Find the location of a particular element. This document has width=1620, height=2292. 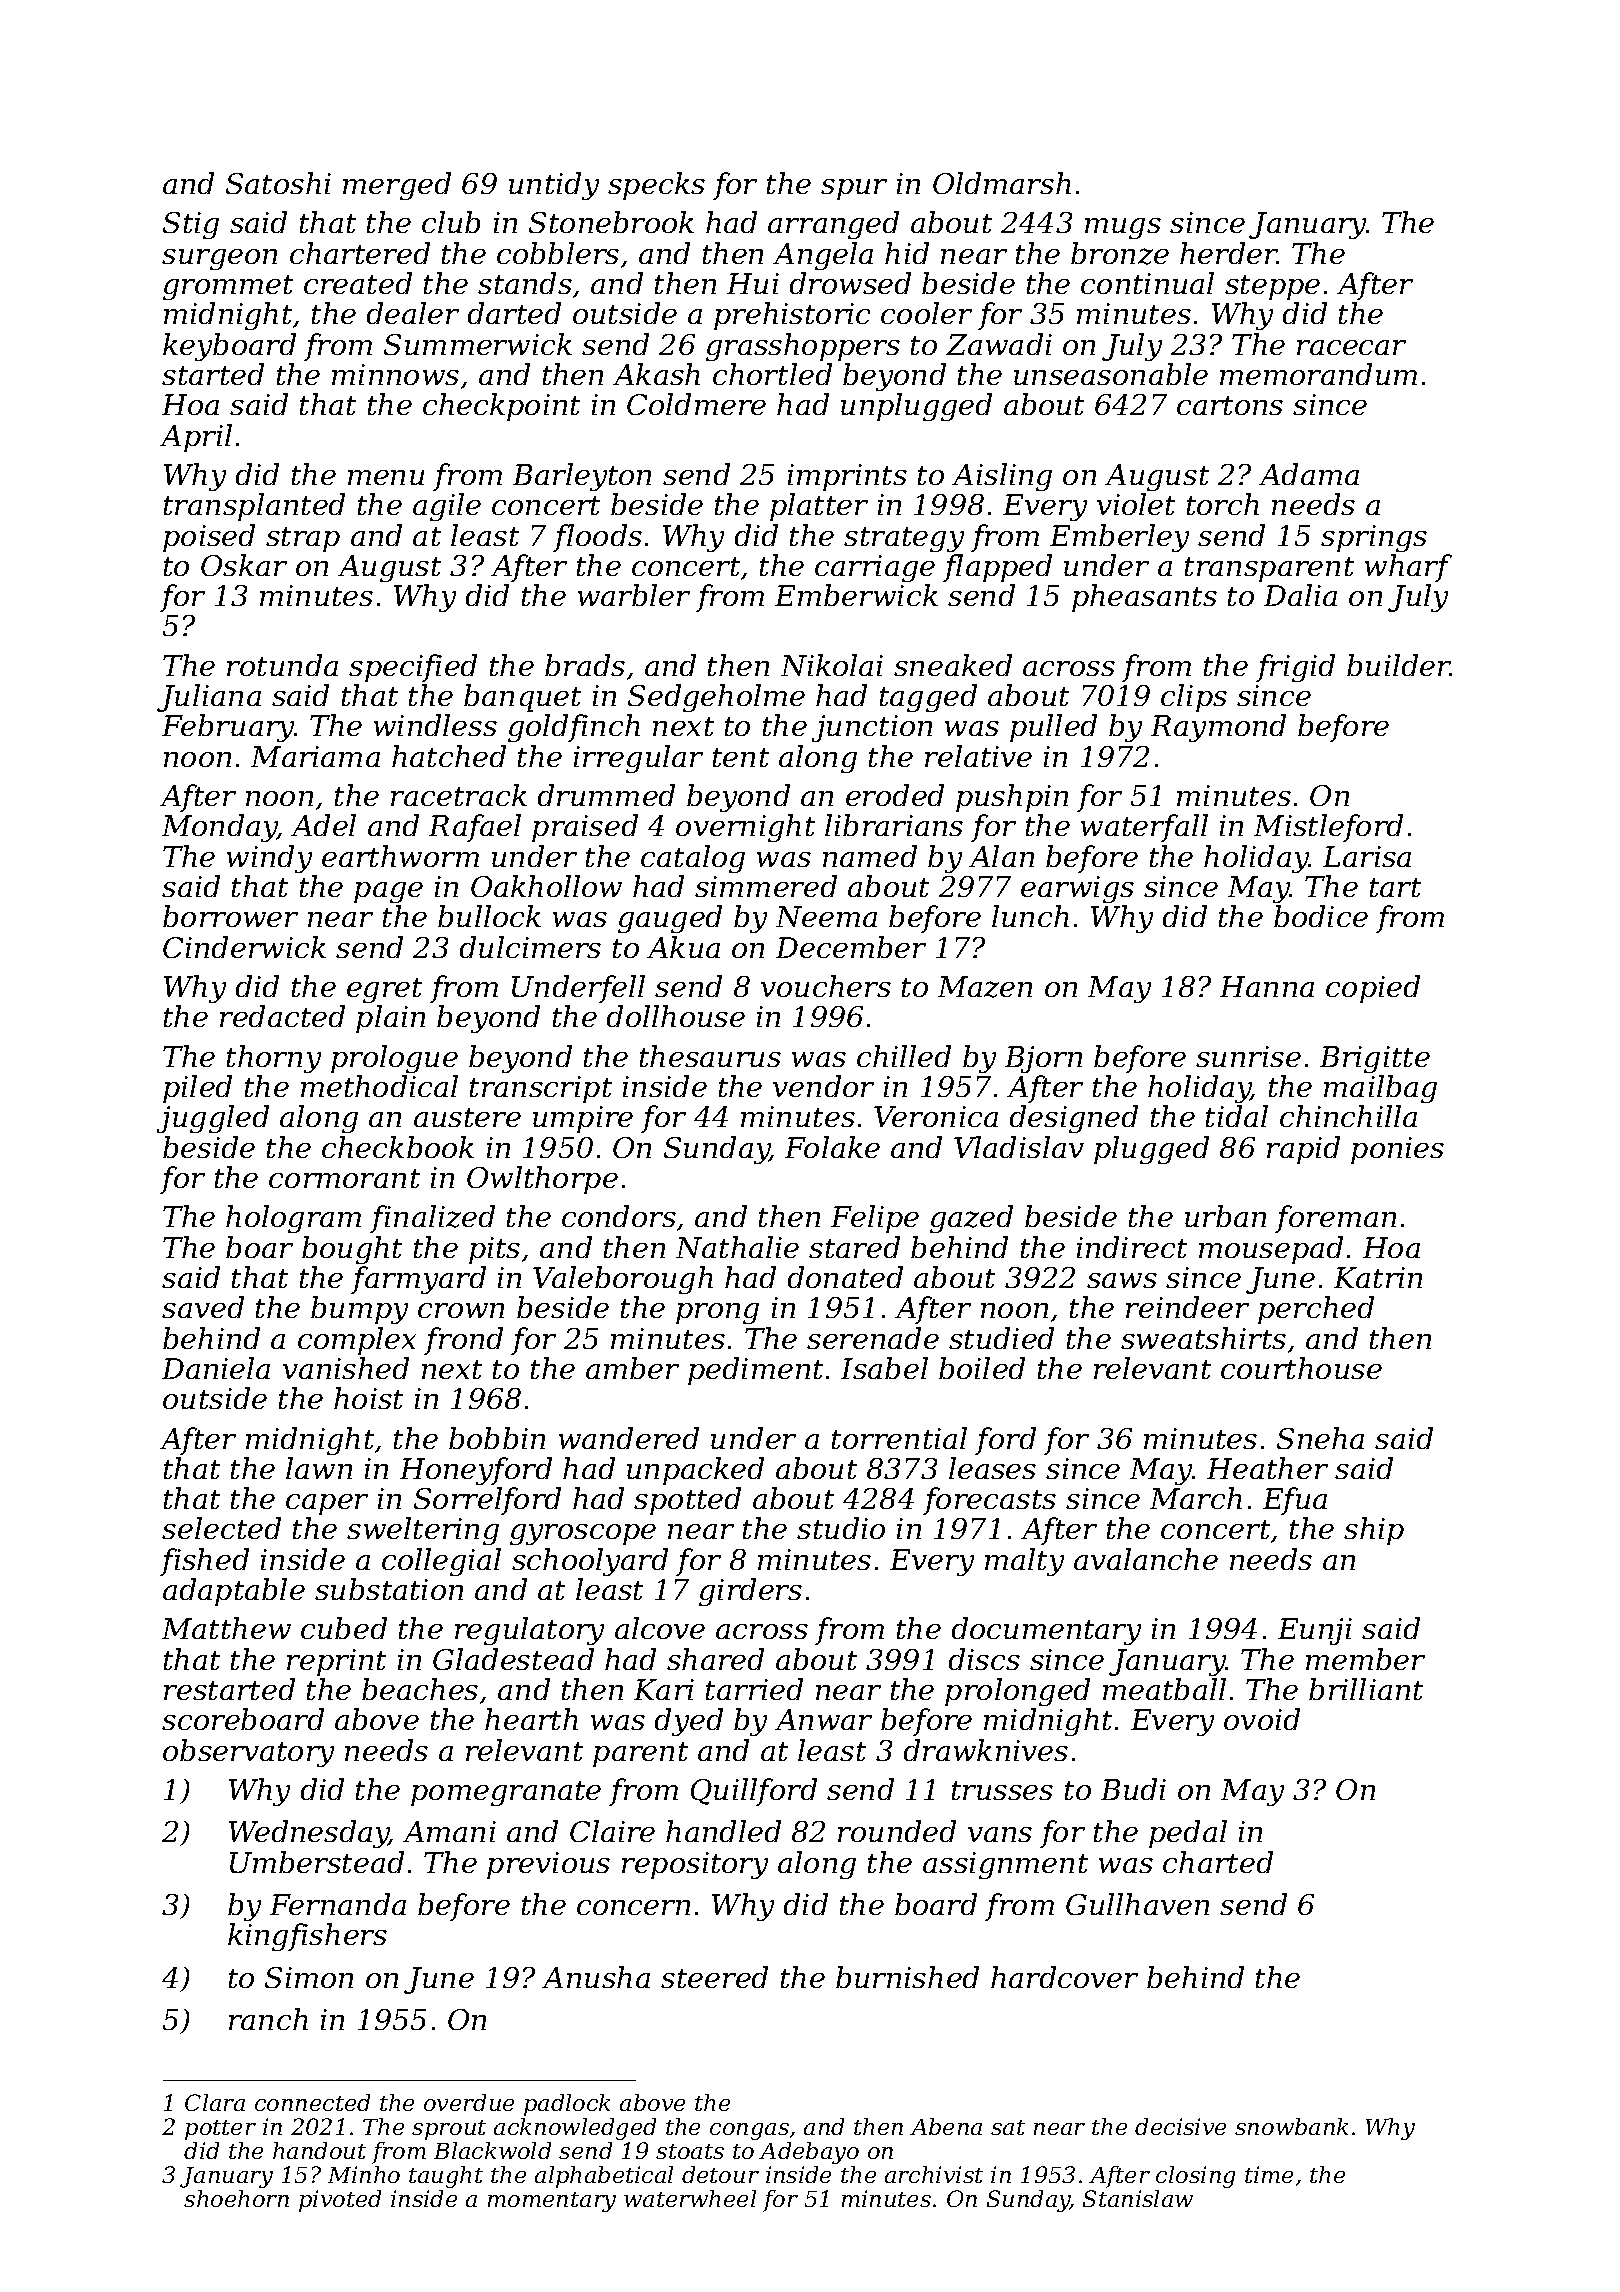

specks is located at coordinates (656, 186).
